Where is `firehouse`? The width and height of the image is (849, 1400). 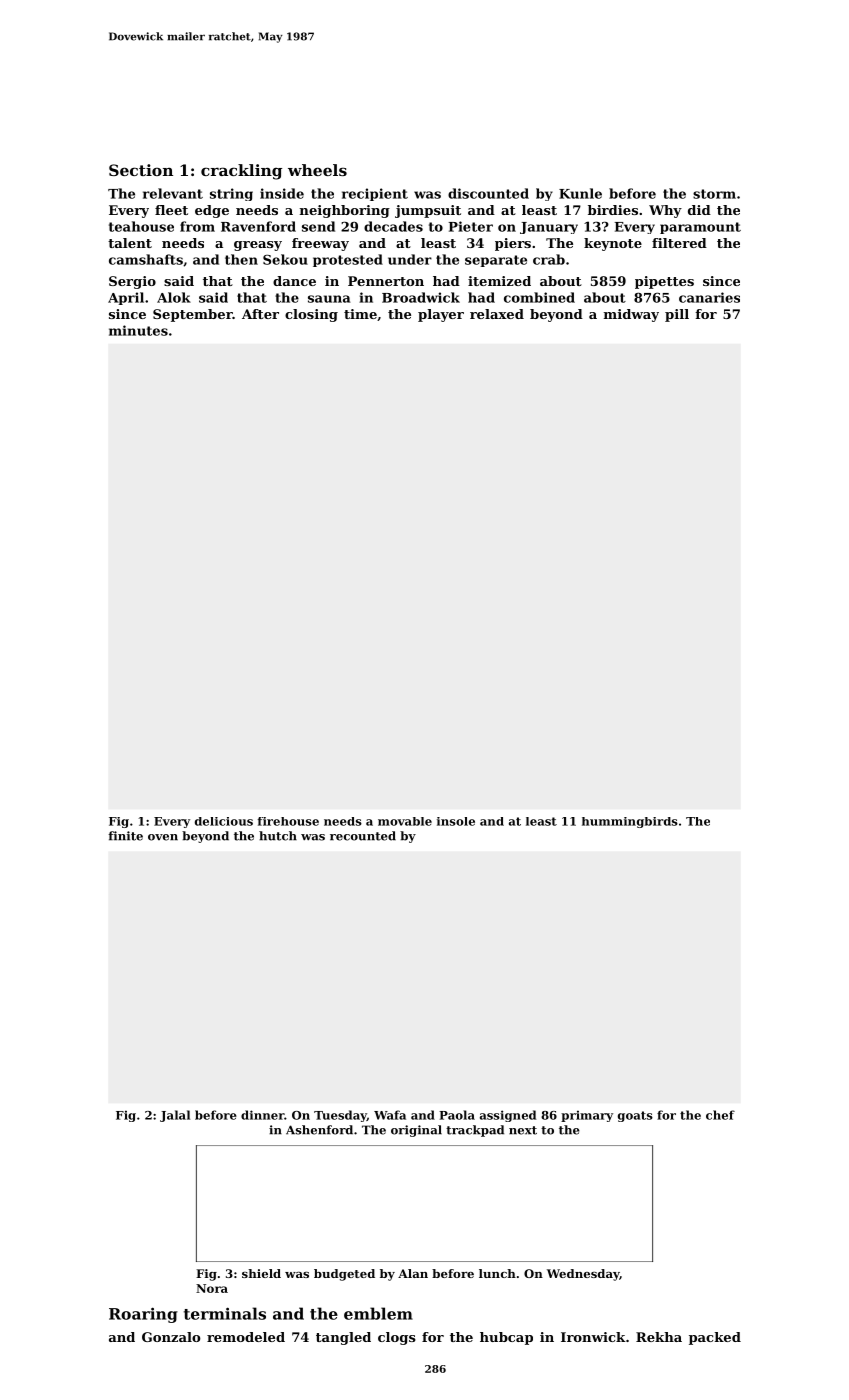
firehouse is located at coordinates (288, 821).
